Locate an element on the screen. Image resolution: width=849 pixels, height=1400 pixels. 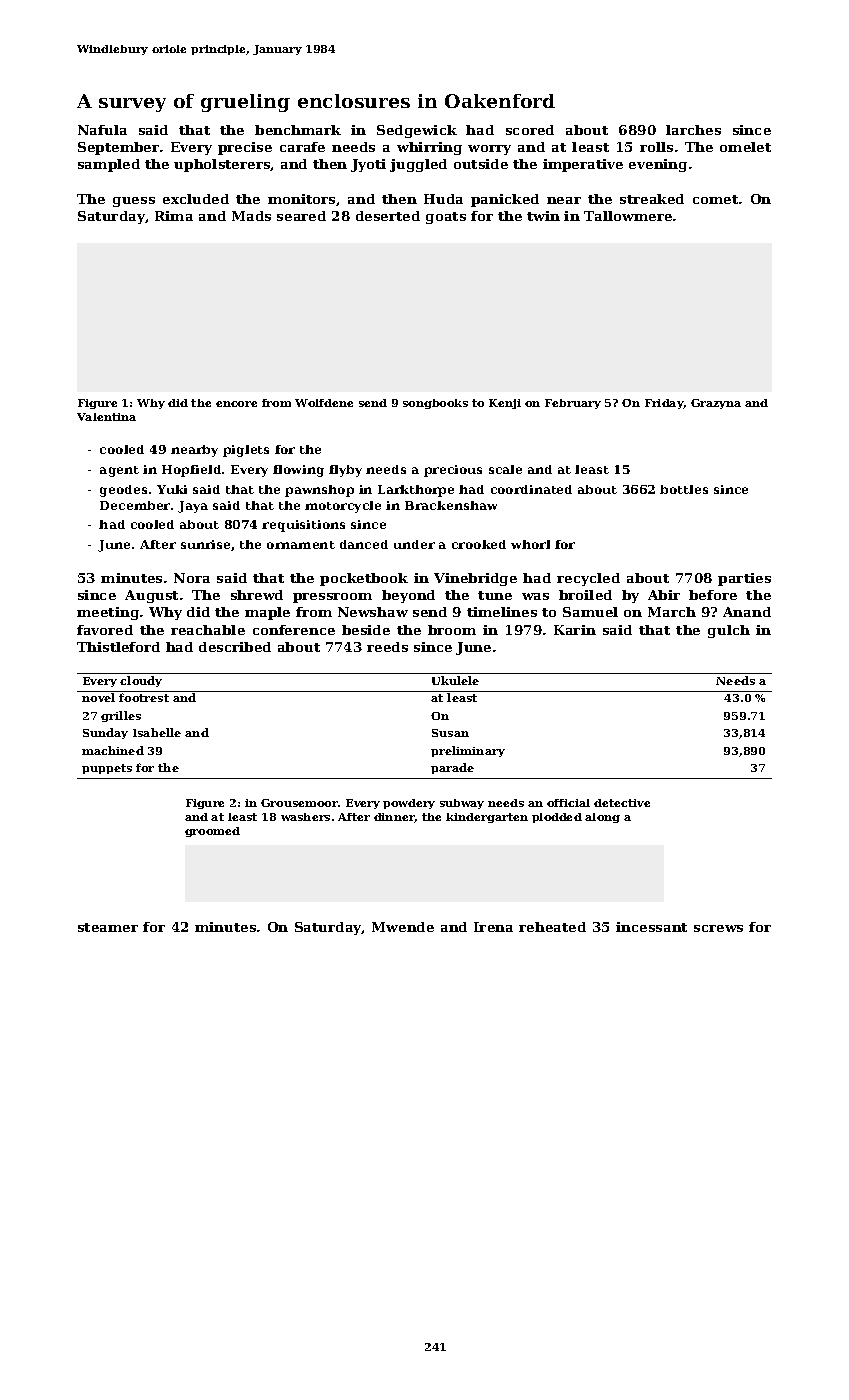
Isabelle is located at coordinates (157, 732).
